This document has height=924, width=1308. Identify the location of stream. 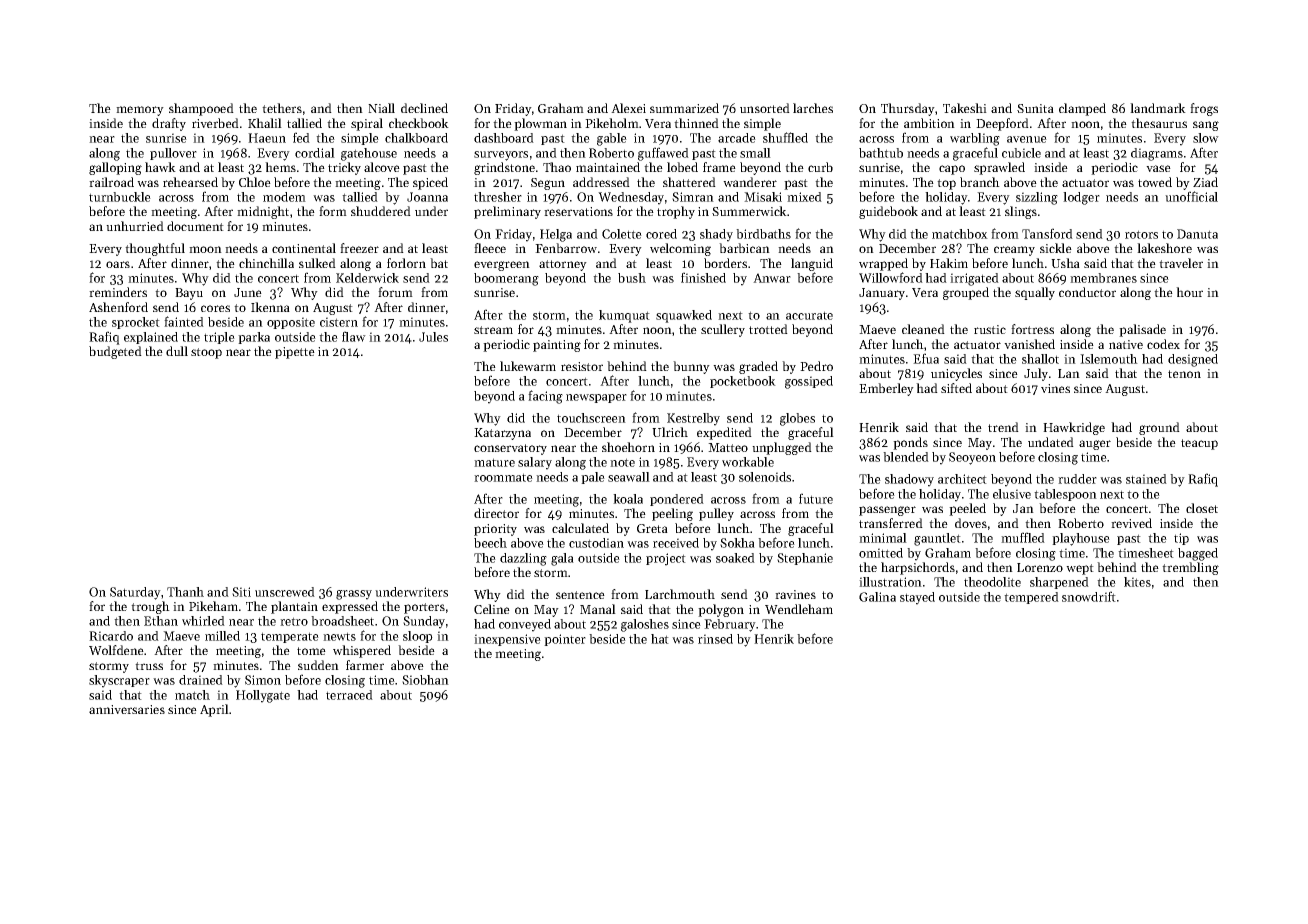
(493, 330).
